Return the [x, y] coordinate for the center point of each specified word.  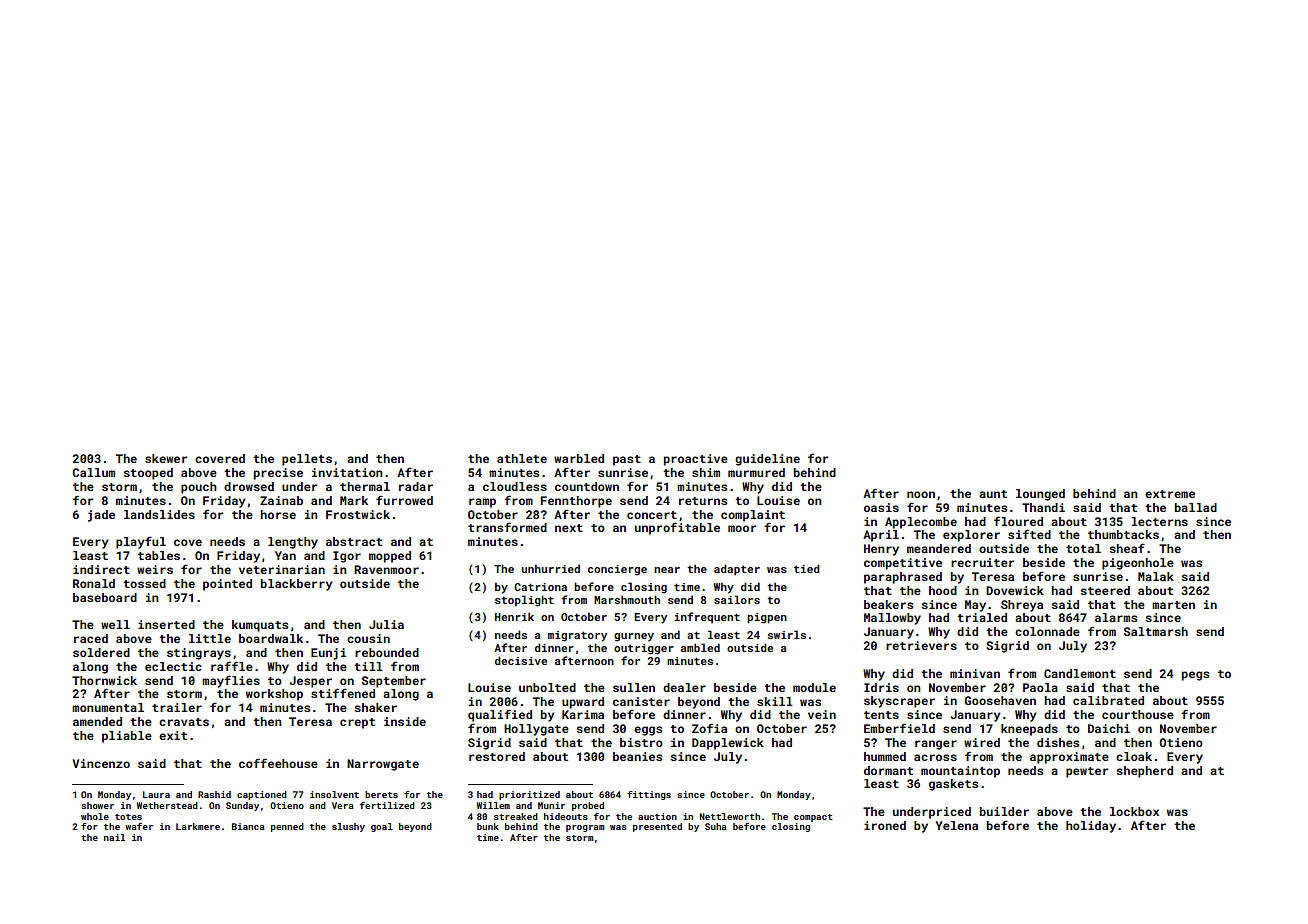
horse [278, 514]
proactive [696, 460]
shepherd [1144, 772]
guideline [767, 460]
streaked [516, 816]
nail [114, 837]
